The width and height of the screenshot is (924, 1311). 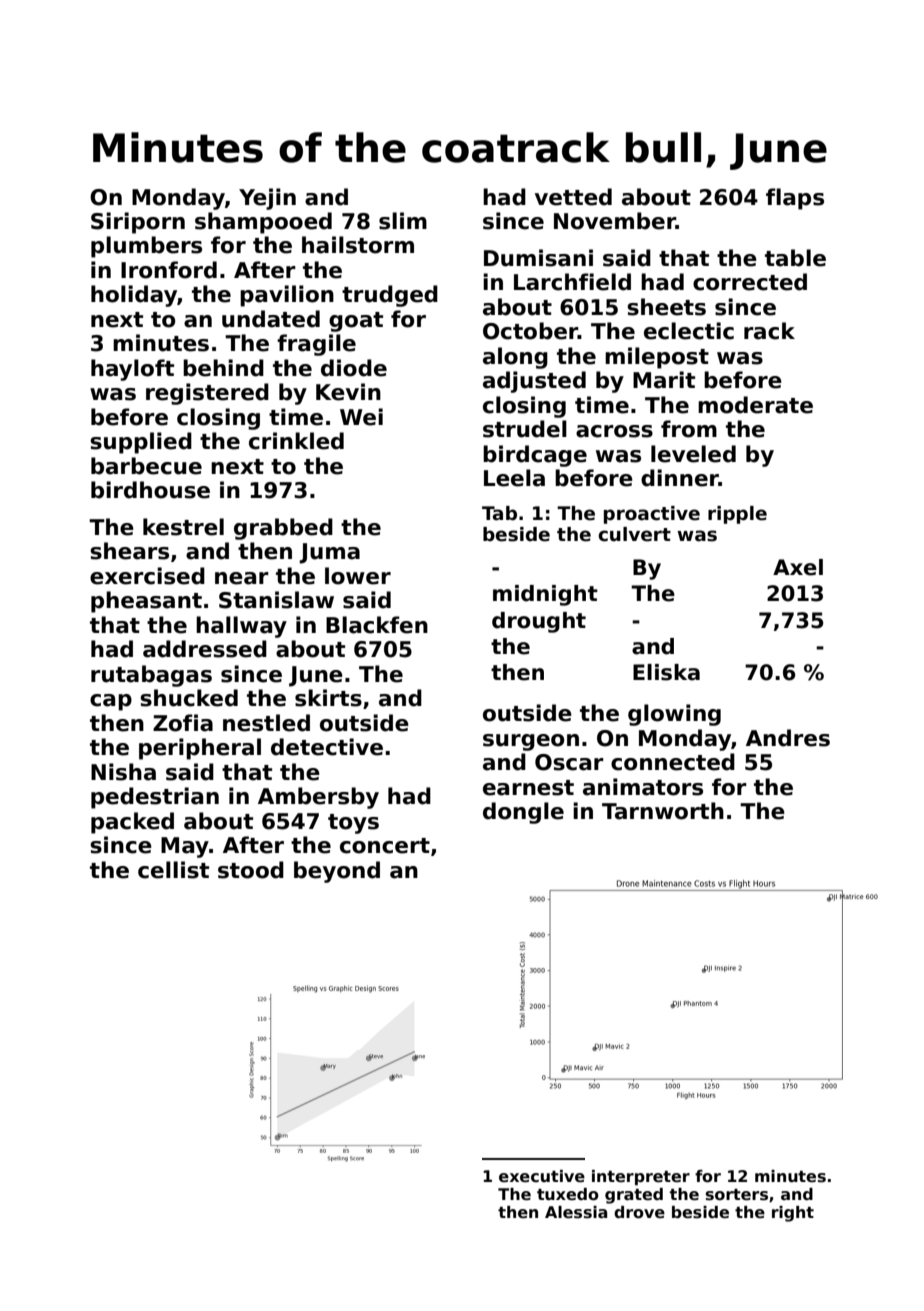 What do you see at coordinates (795, 199) in the screenshot?
I see `flaps` at bounding box center [795, 199].
